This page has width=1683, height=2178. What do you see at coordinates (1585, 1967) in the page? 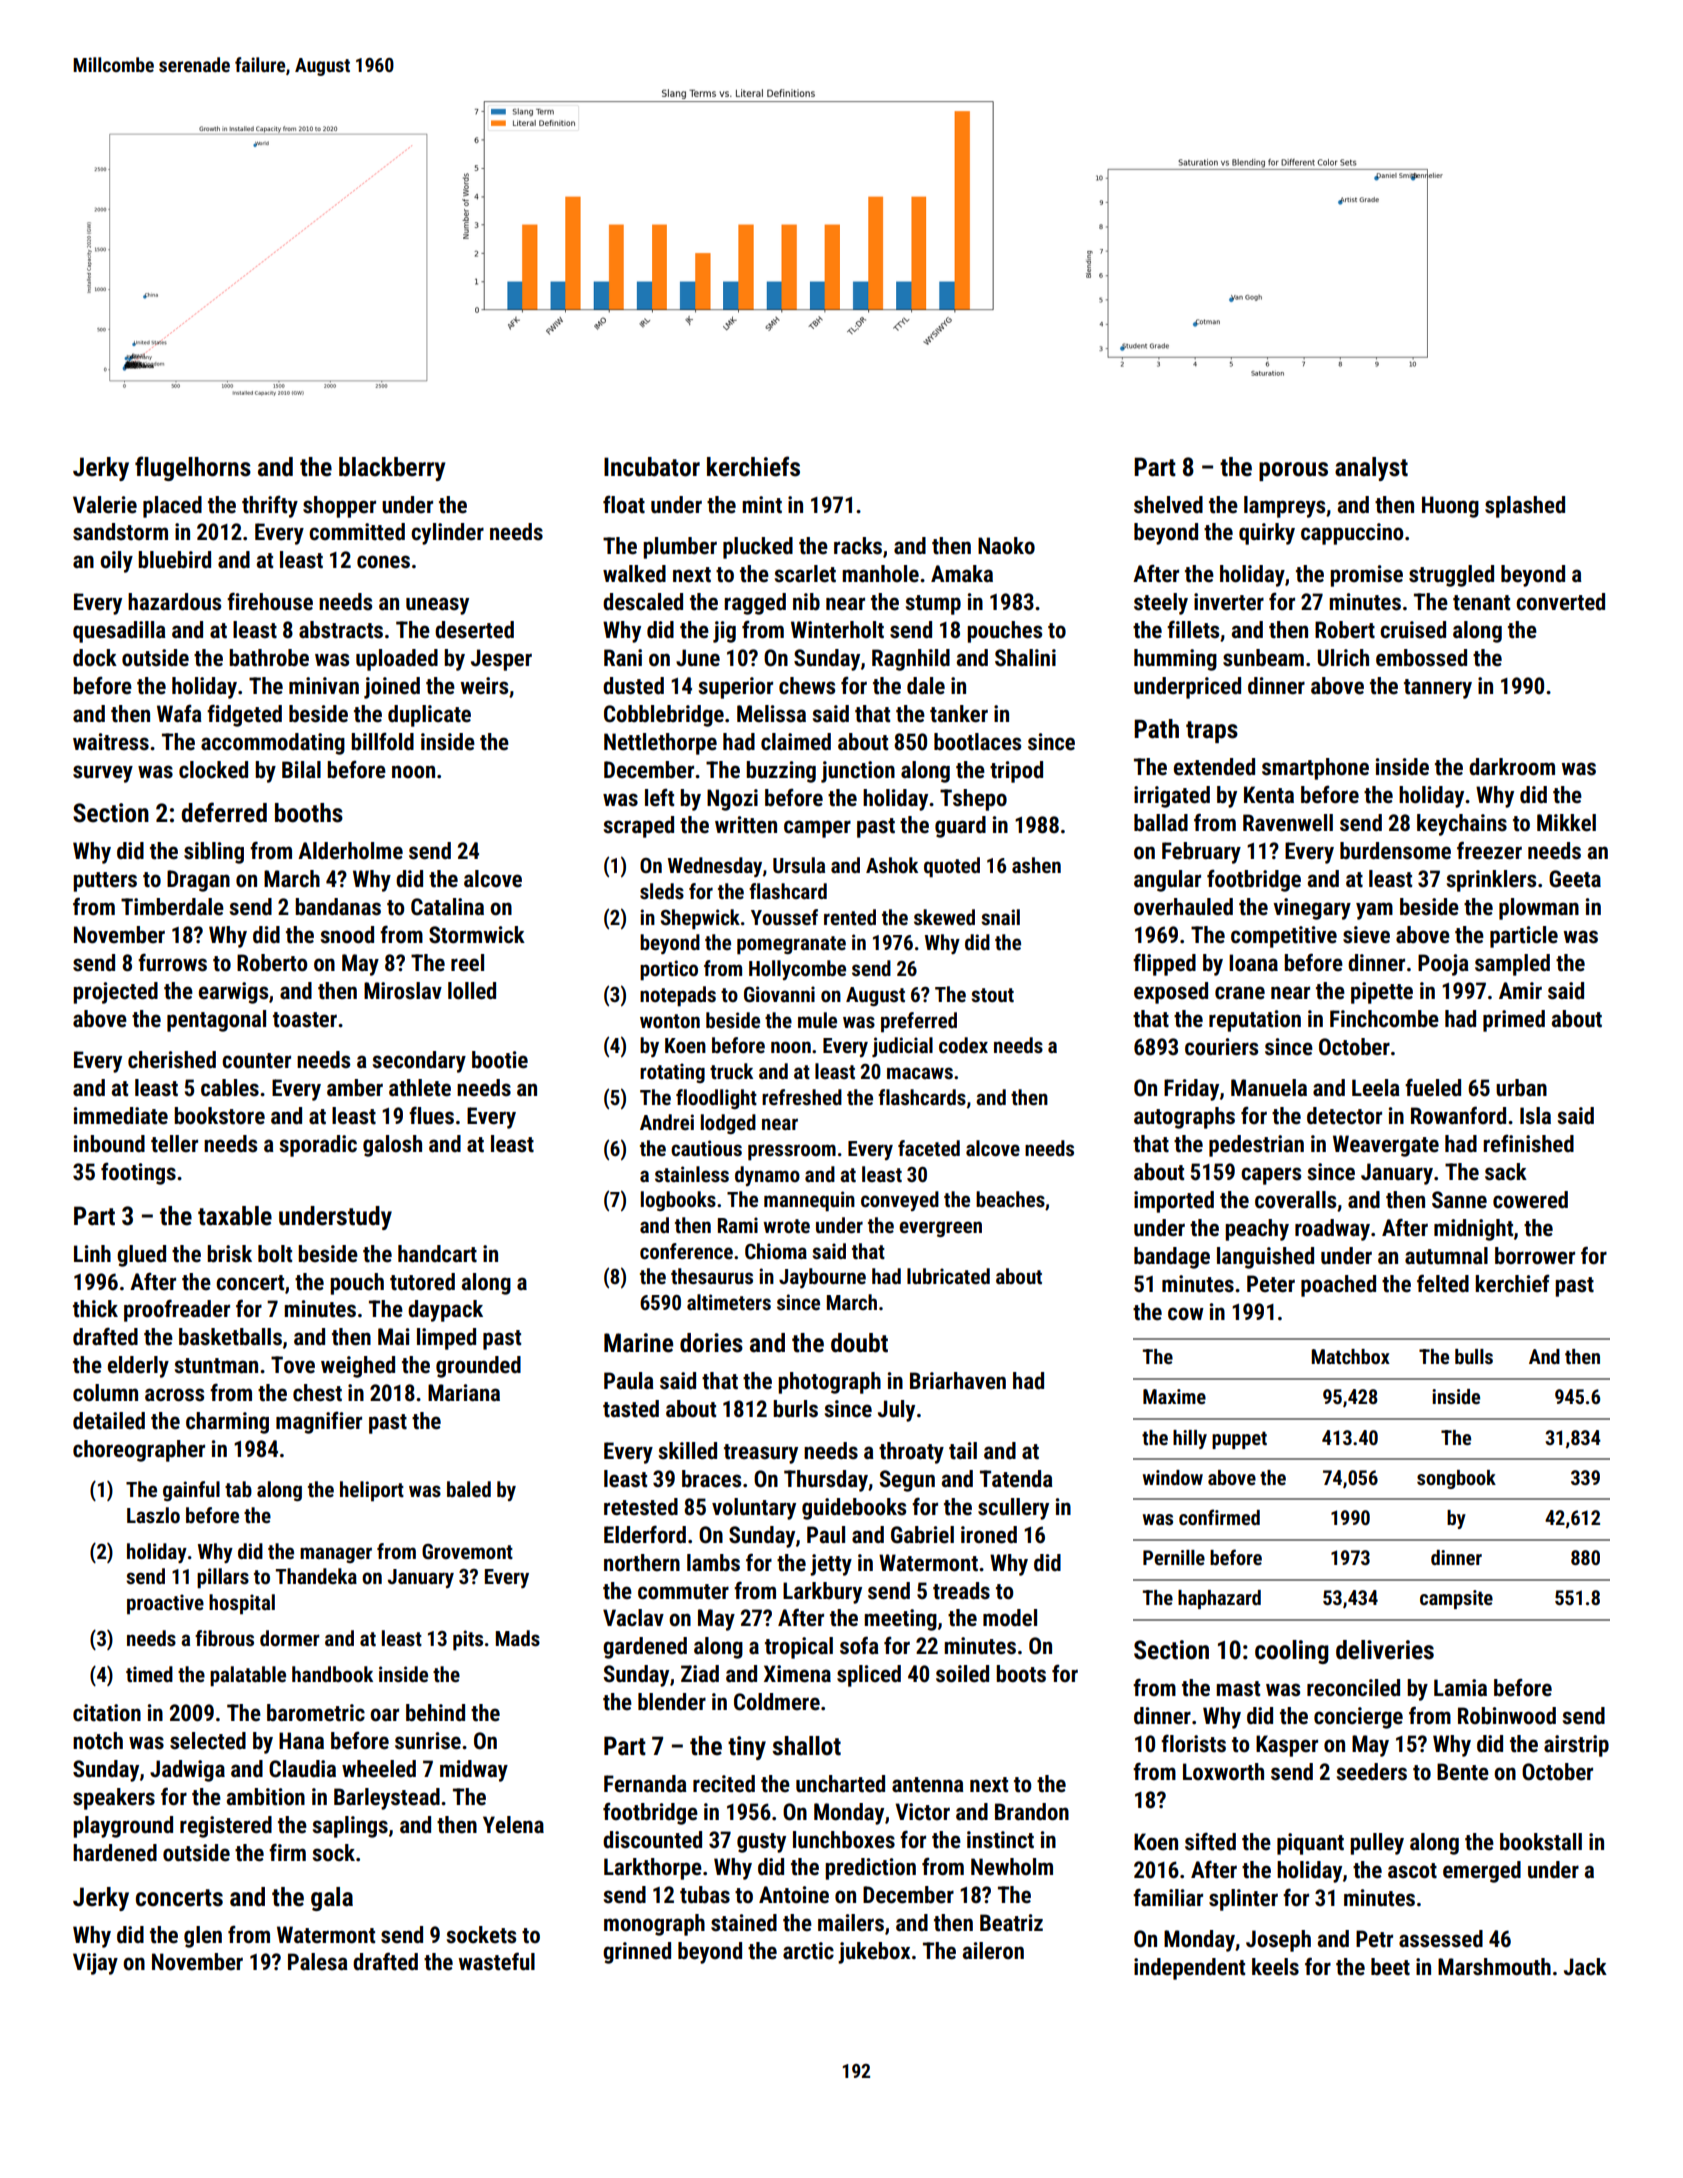
I see `Jack` at bounding box center [1585, 1967].
